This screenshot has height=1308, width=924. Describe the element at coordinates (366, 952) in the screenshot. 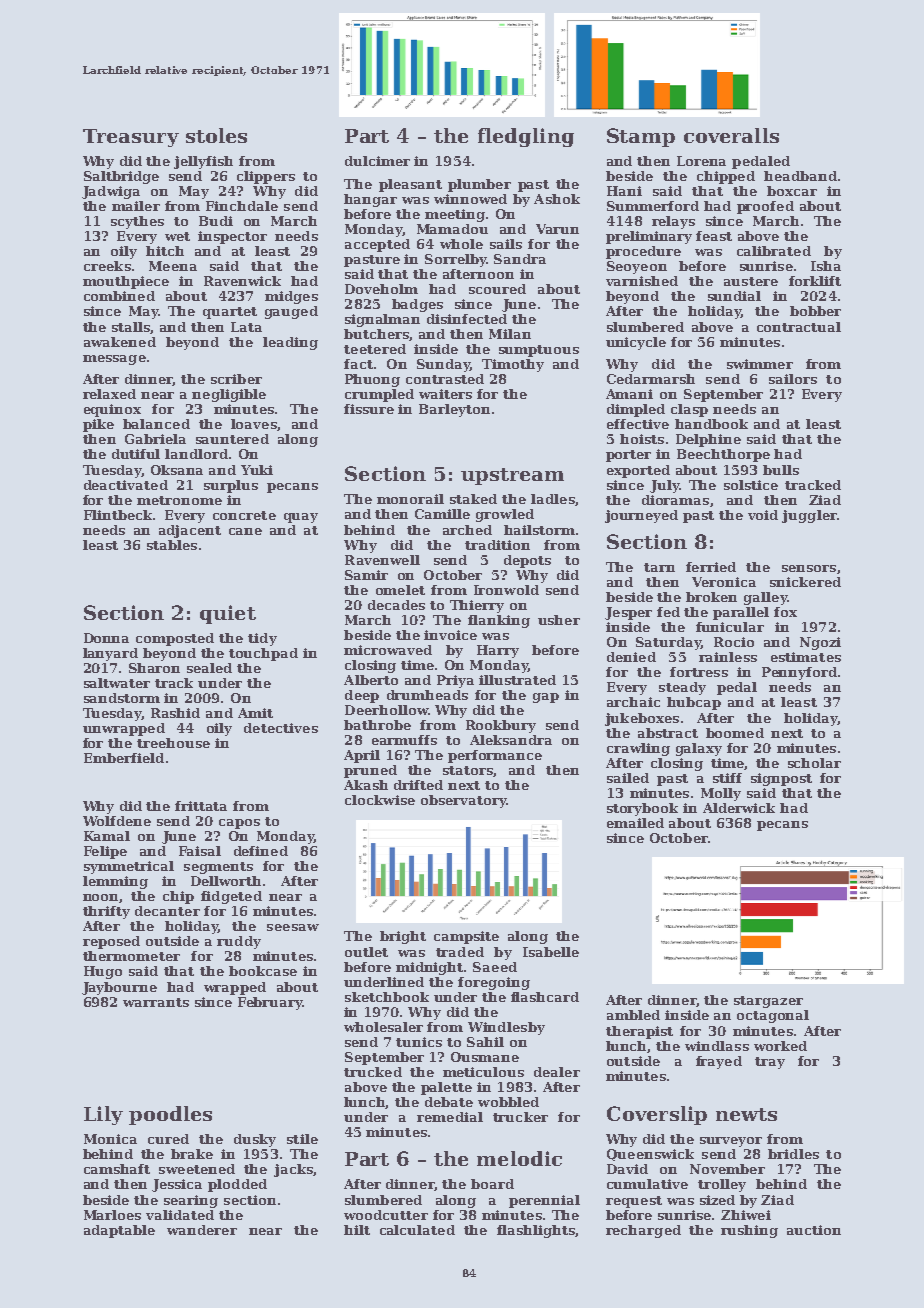

I see `outlet` at that location.
